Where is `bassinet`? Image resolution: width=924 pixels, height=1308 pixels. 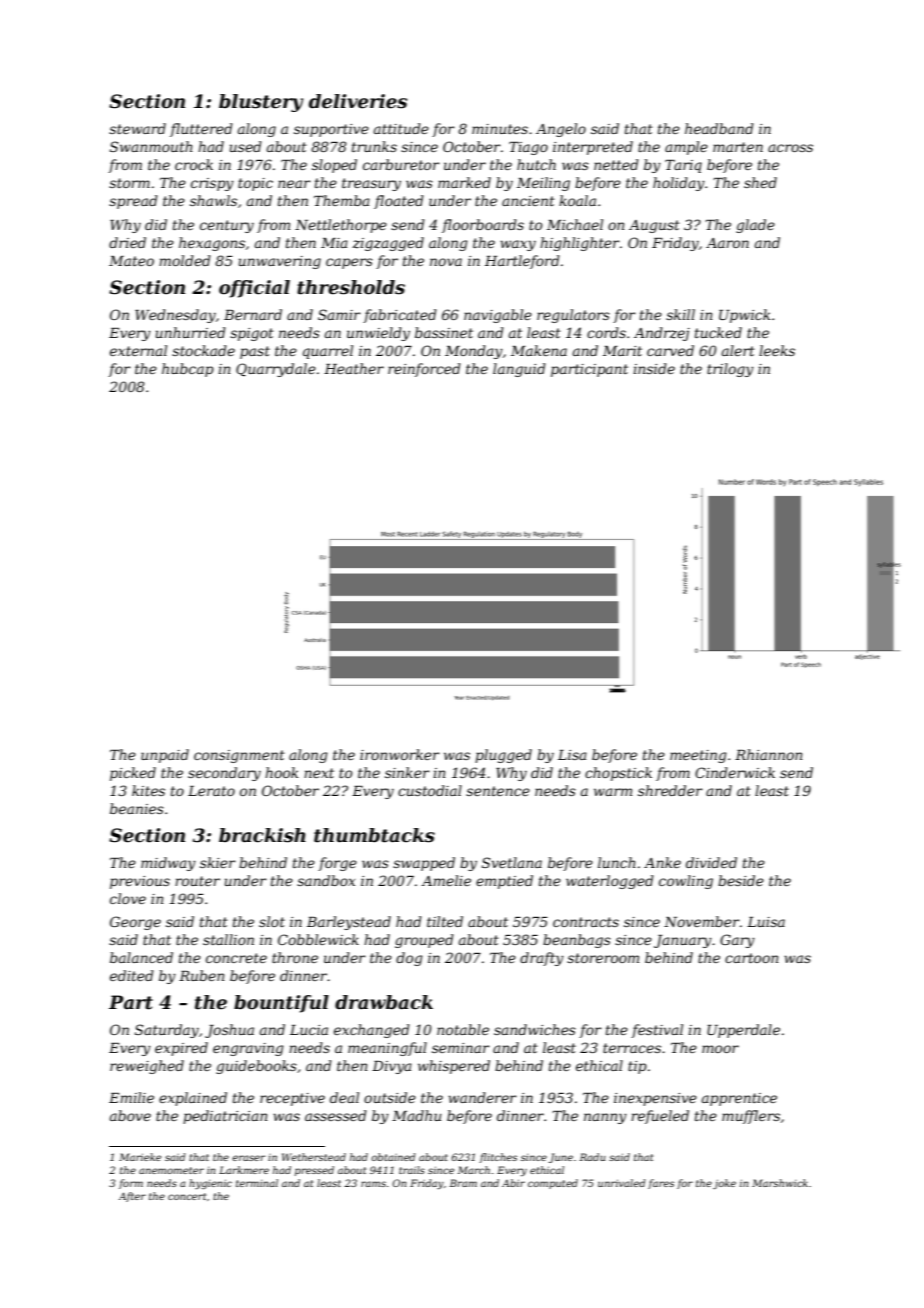
bassinet is located at coordinates (444, 332).
